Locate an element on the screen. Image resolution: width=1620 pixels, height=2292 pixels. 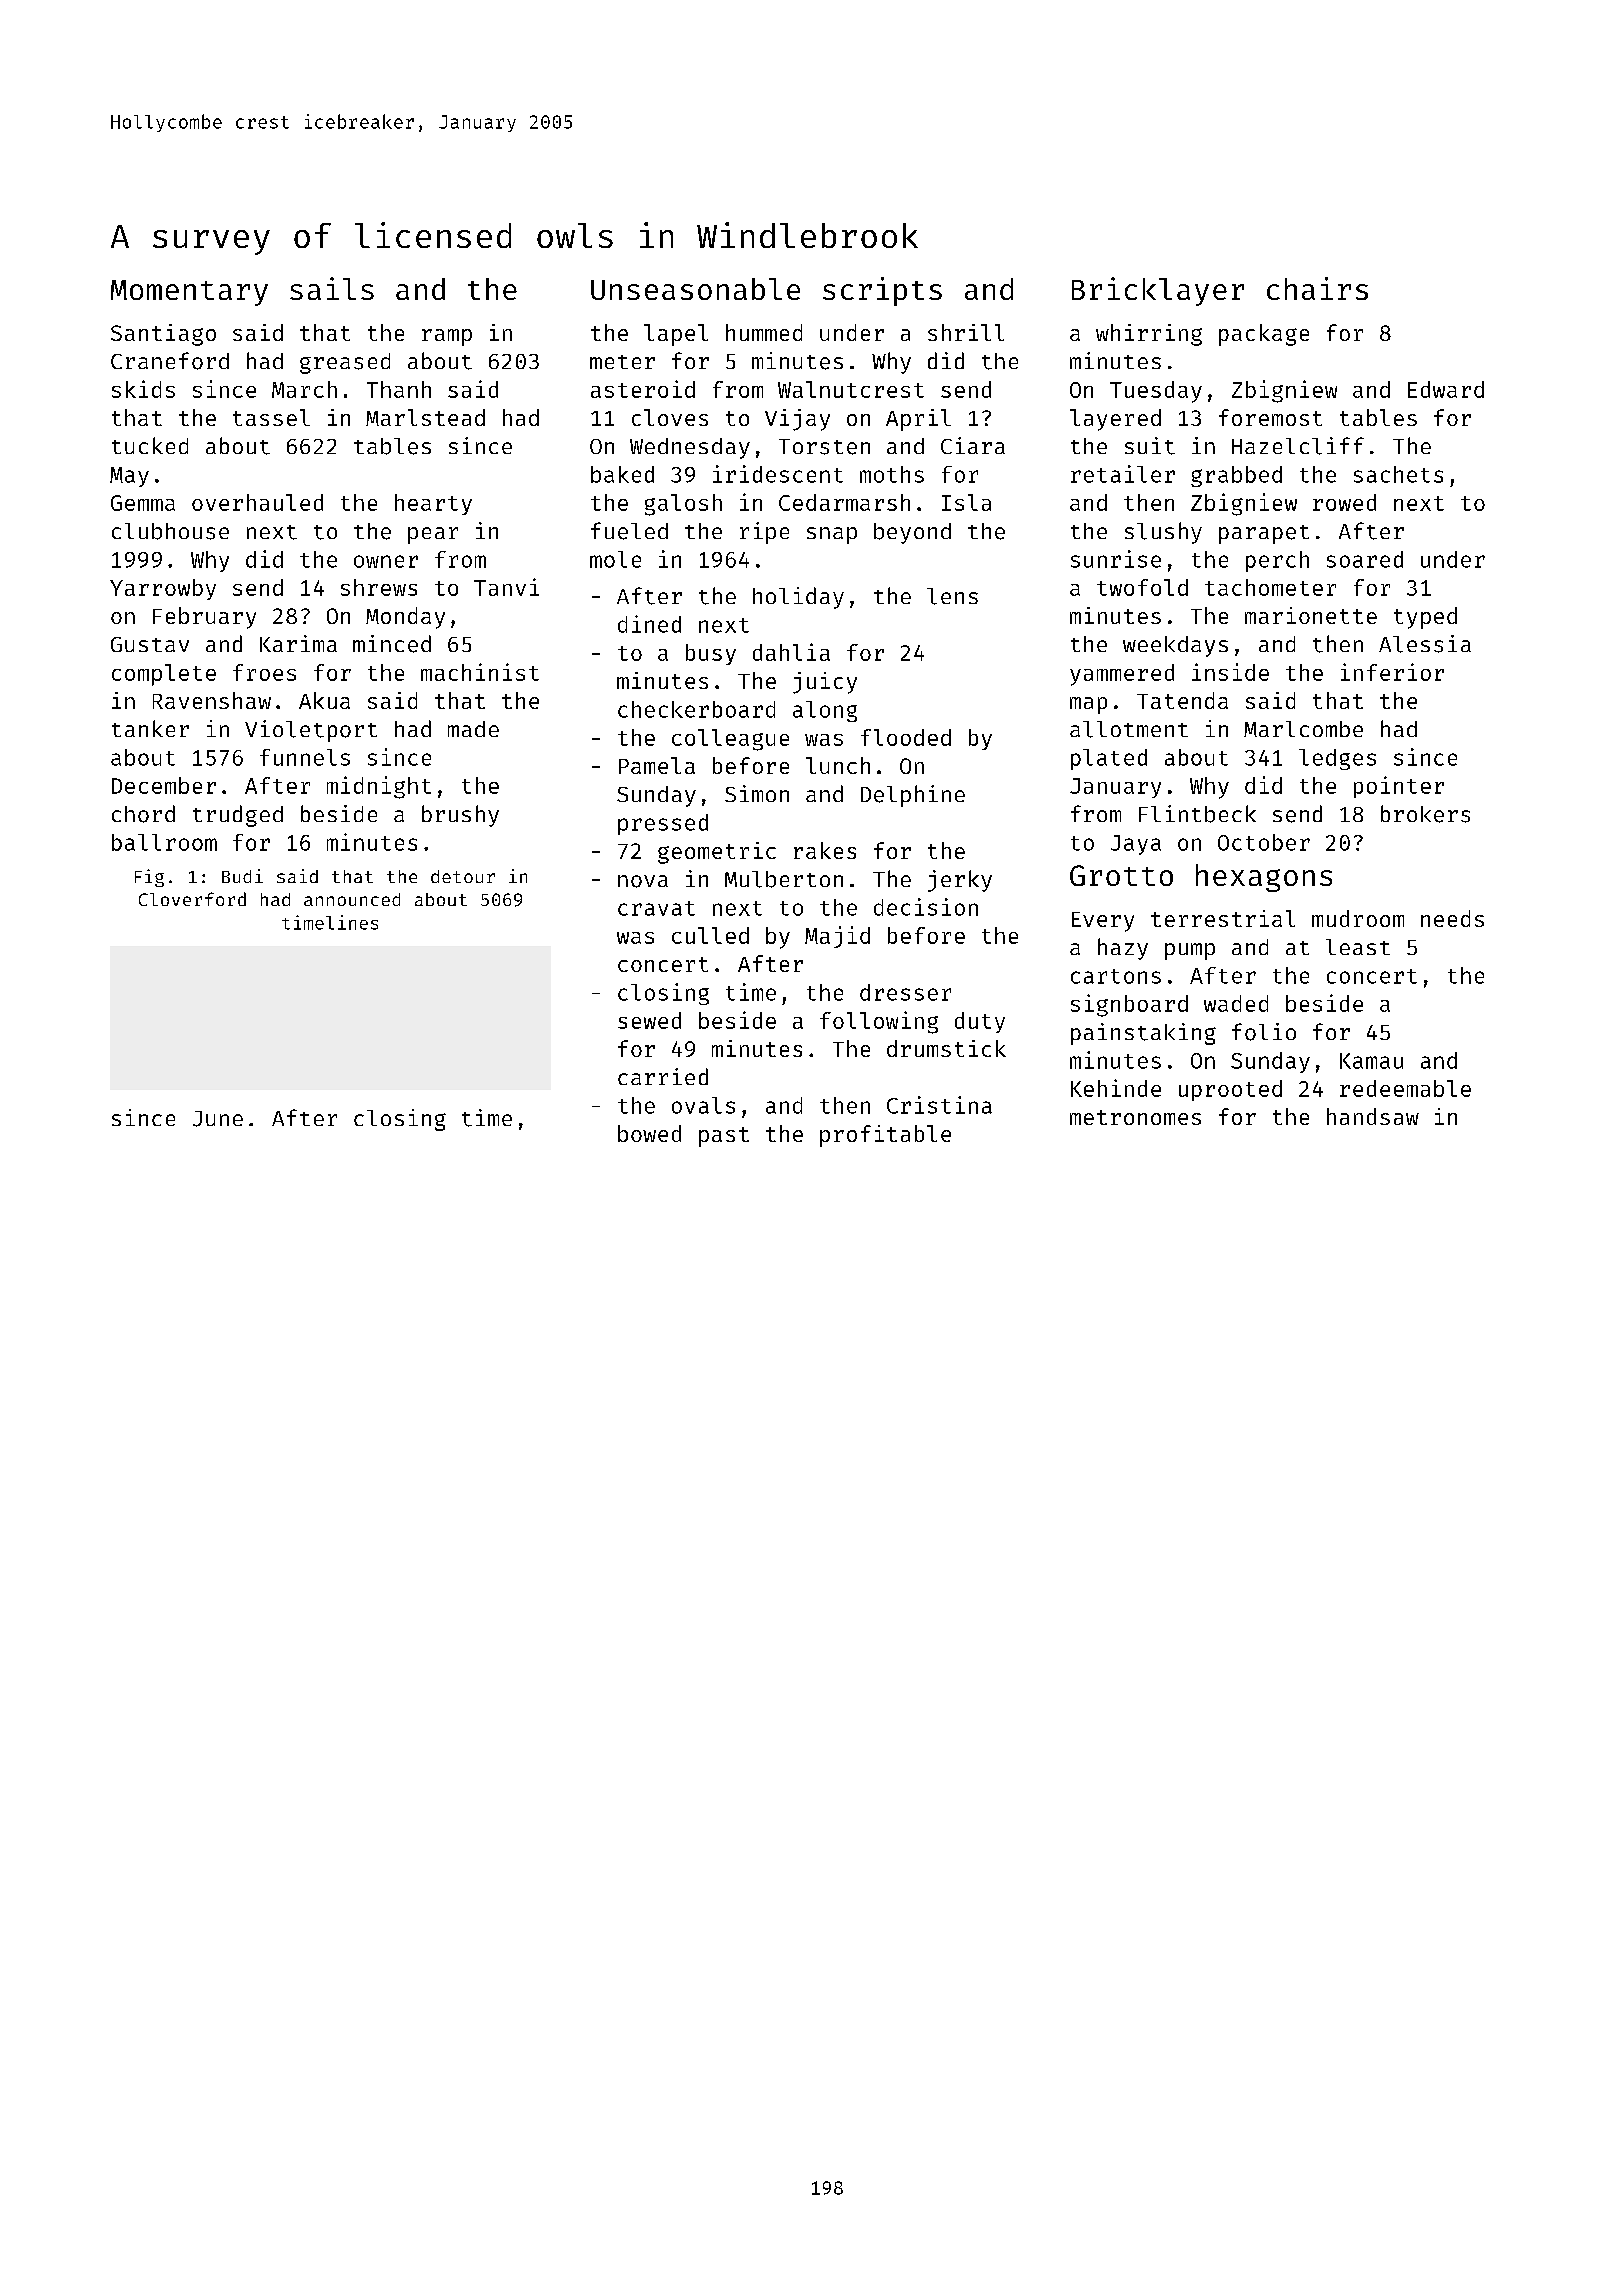
scripts is located at coordinates (882, 291).
